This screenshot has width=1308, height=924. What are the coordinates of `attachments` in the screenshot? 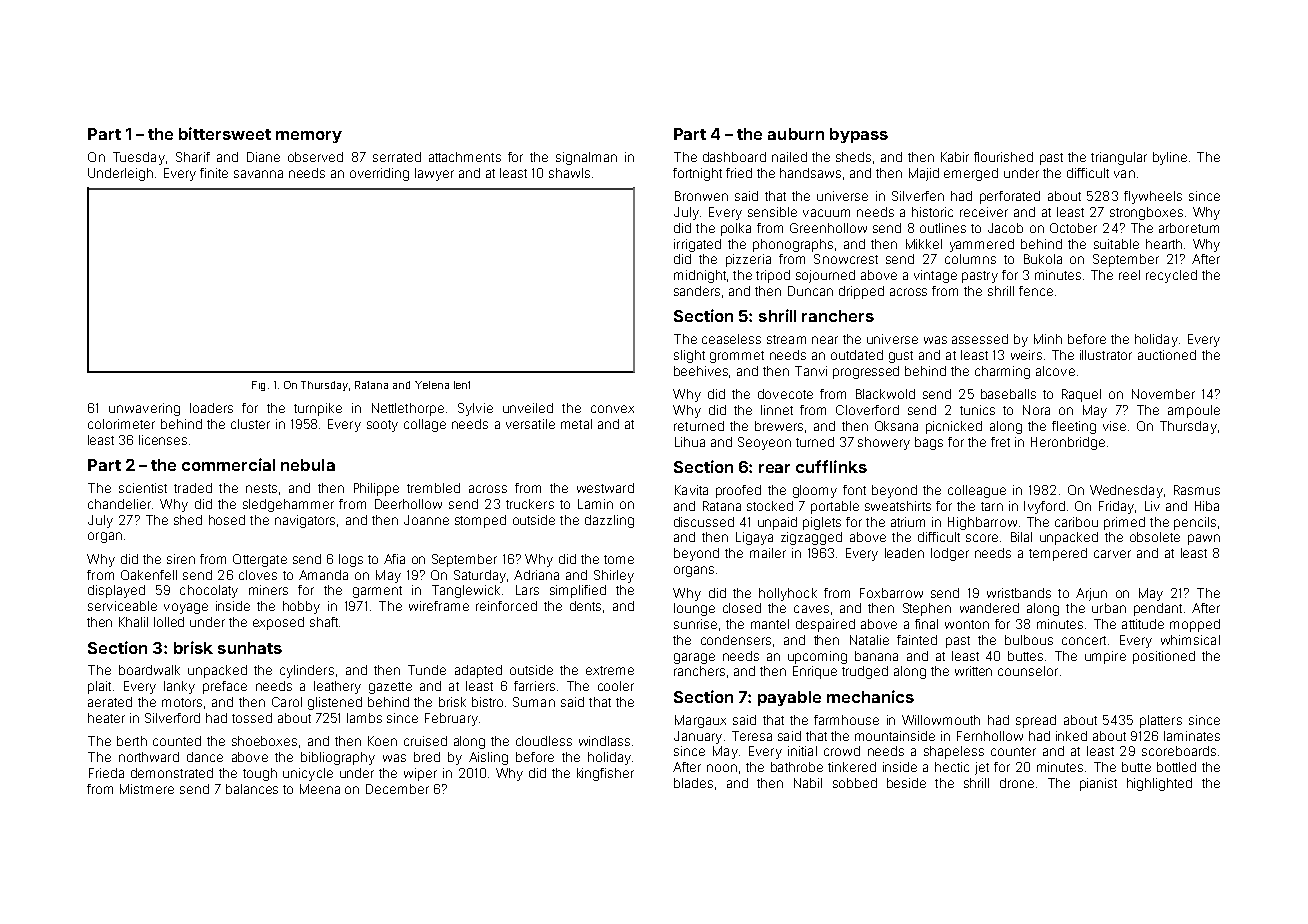 It's located at (465, 157).
